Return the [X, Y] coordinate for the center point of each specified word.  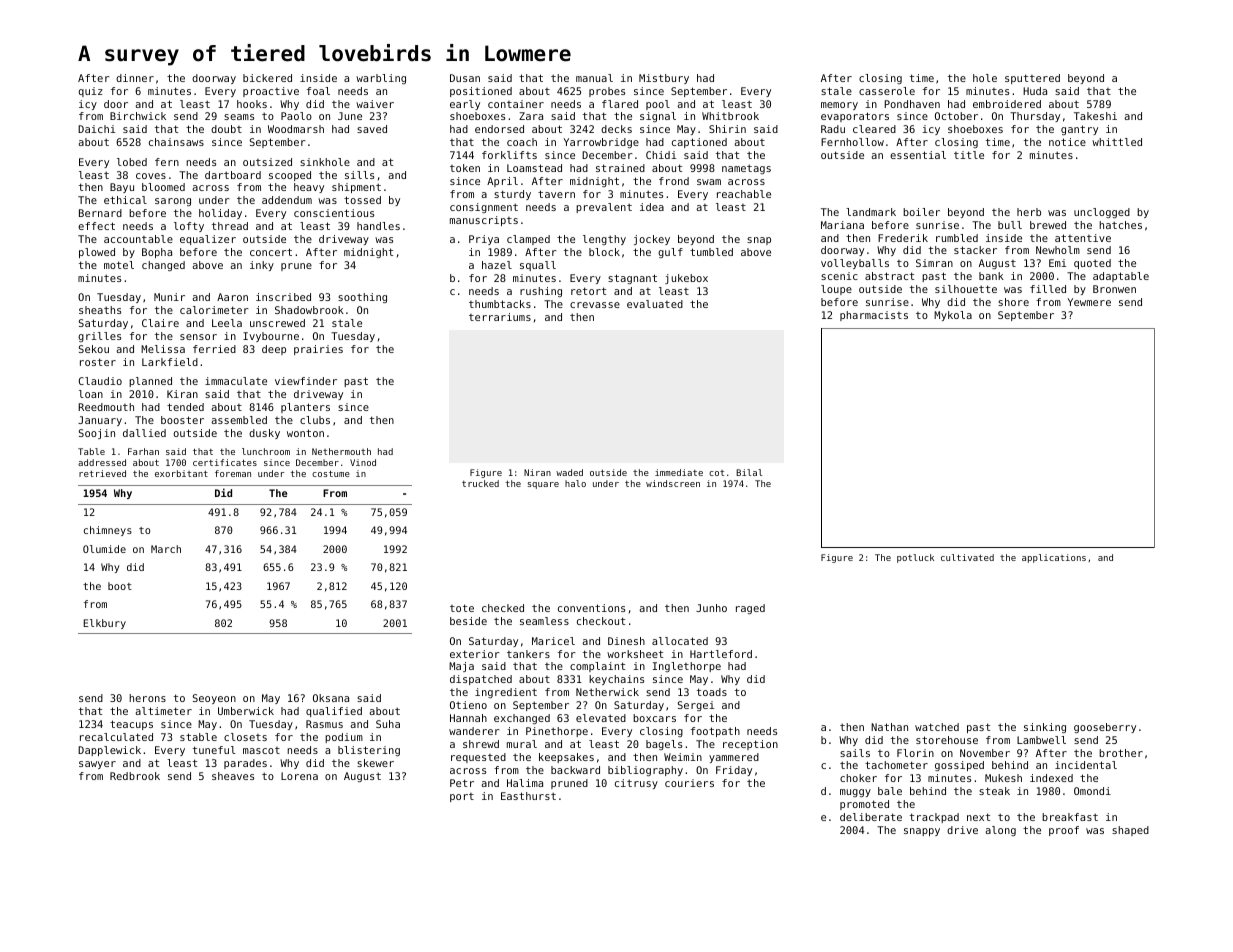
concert [271, 252]
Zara [531, 116]
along [1000, 831]
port [462, 797]
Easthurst [528, 796]
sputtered [1032, 79]
